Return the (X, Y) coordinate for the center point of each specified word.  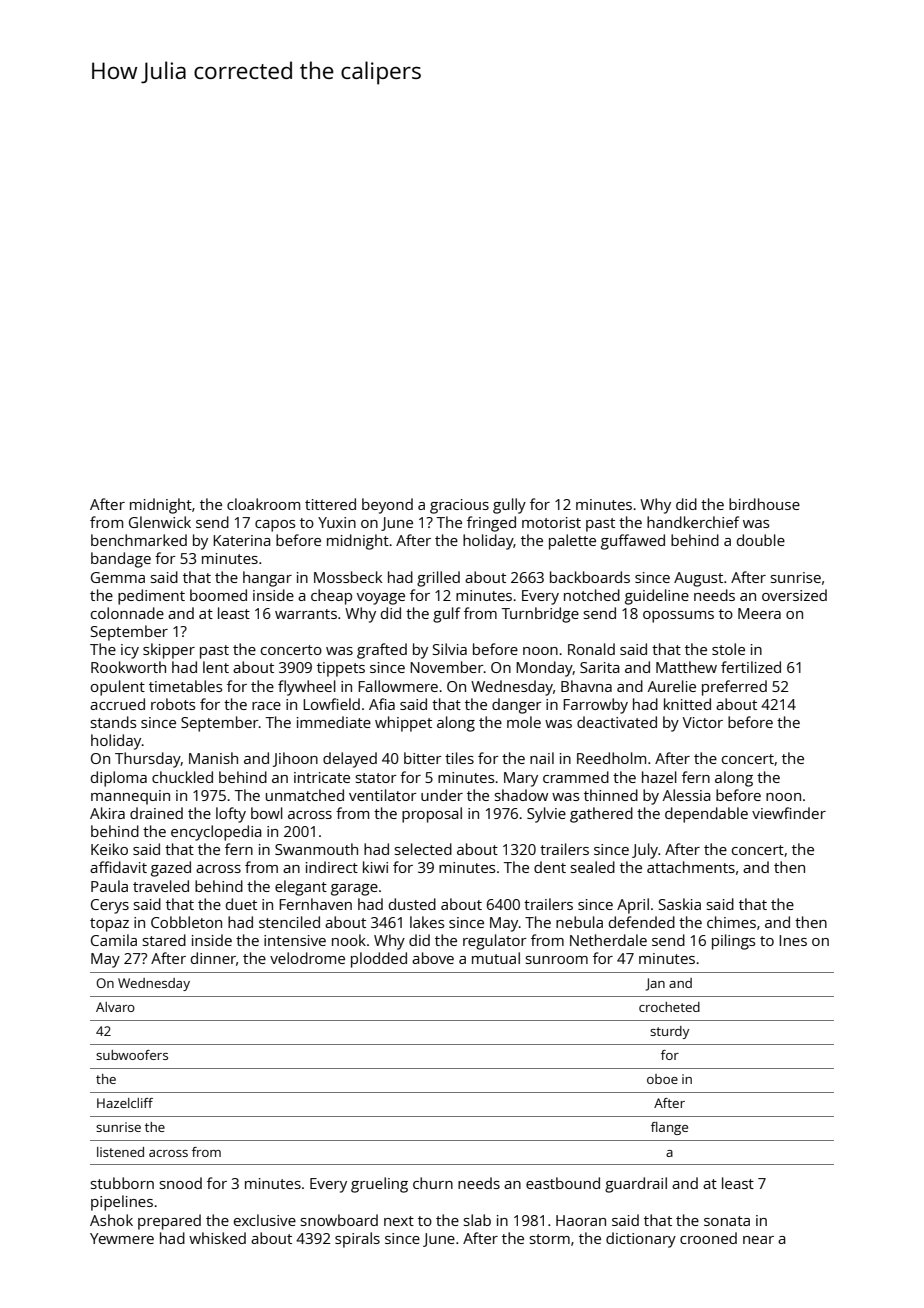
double (761, 540)
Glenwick (160, 522)
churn (433, 1183)
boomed (218, 595)
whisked (217, 1238)
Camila (114, 940)
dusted (412, 904)
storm (550, 1239)
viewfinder (789, 813)
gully (509, 506)
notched (592, 595)
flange (669, 1128)
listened (120, 1152)
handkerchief (693, 522)
